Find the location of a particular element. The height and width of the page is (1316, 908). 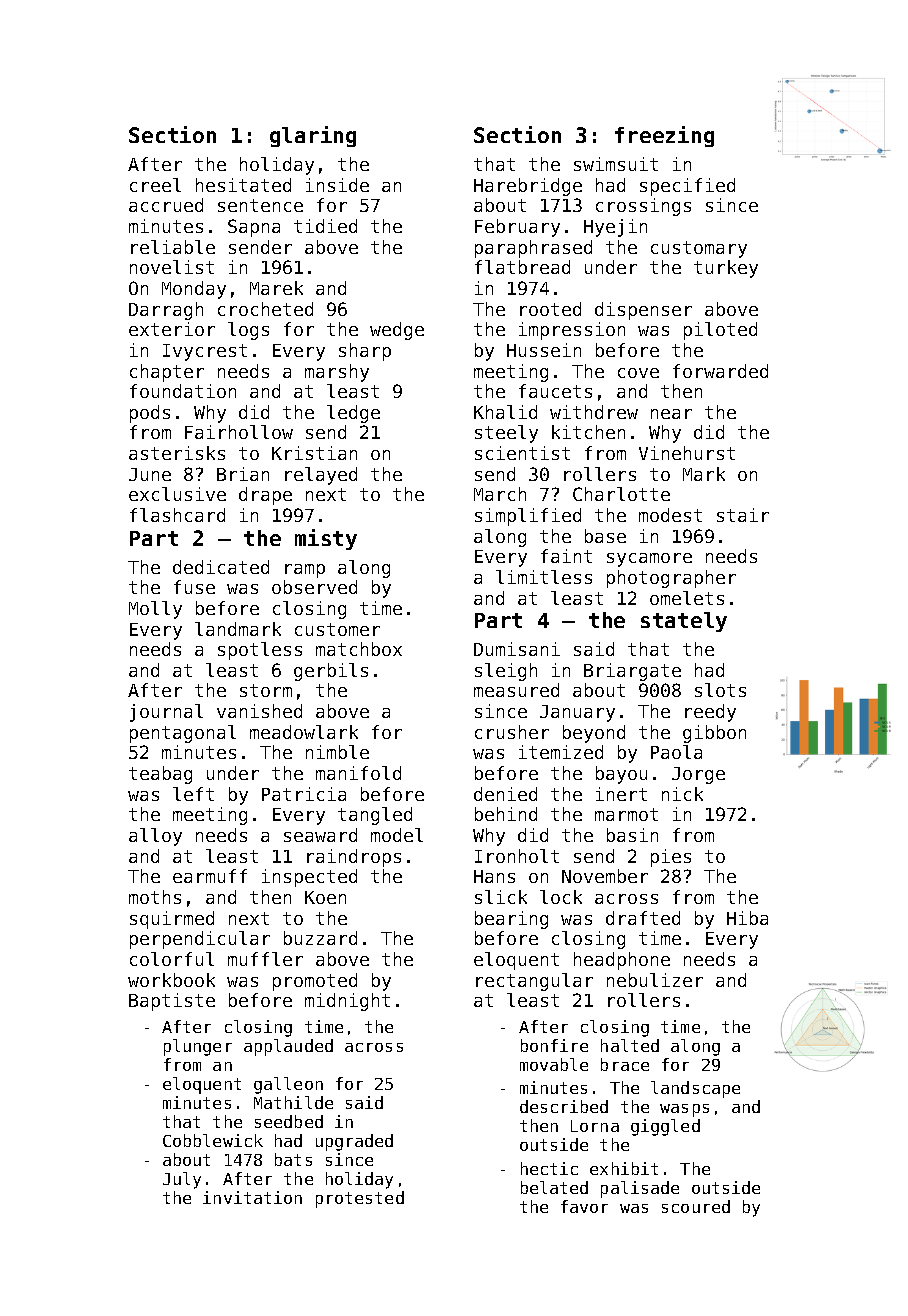

Cobblewick is located at coordinates (213, 1140).
